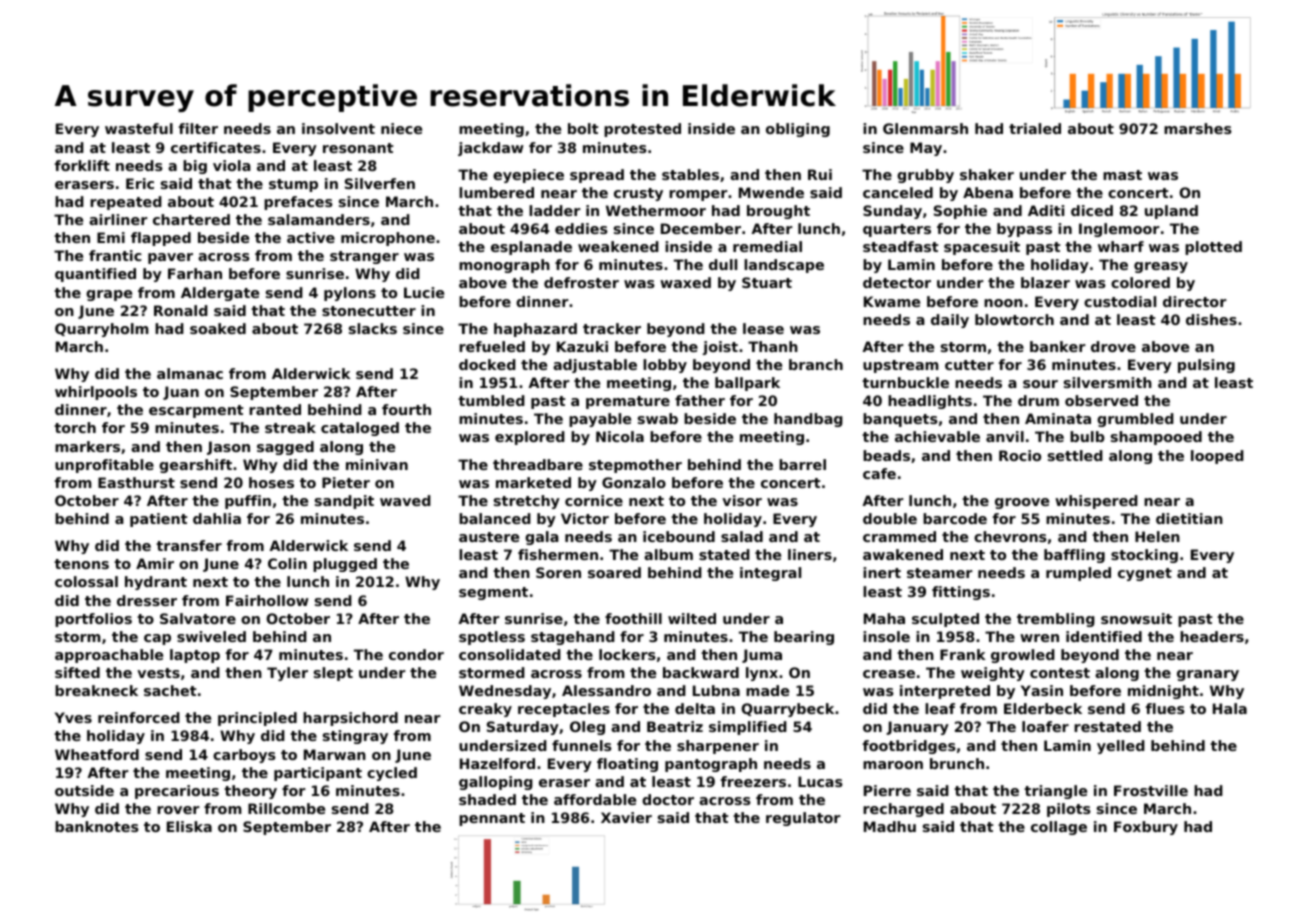  Describe the element at coordinates (190, 373) in the image. I see `almanac` at that location.
